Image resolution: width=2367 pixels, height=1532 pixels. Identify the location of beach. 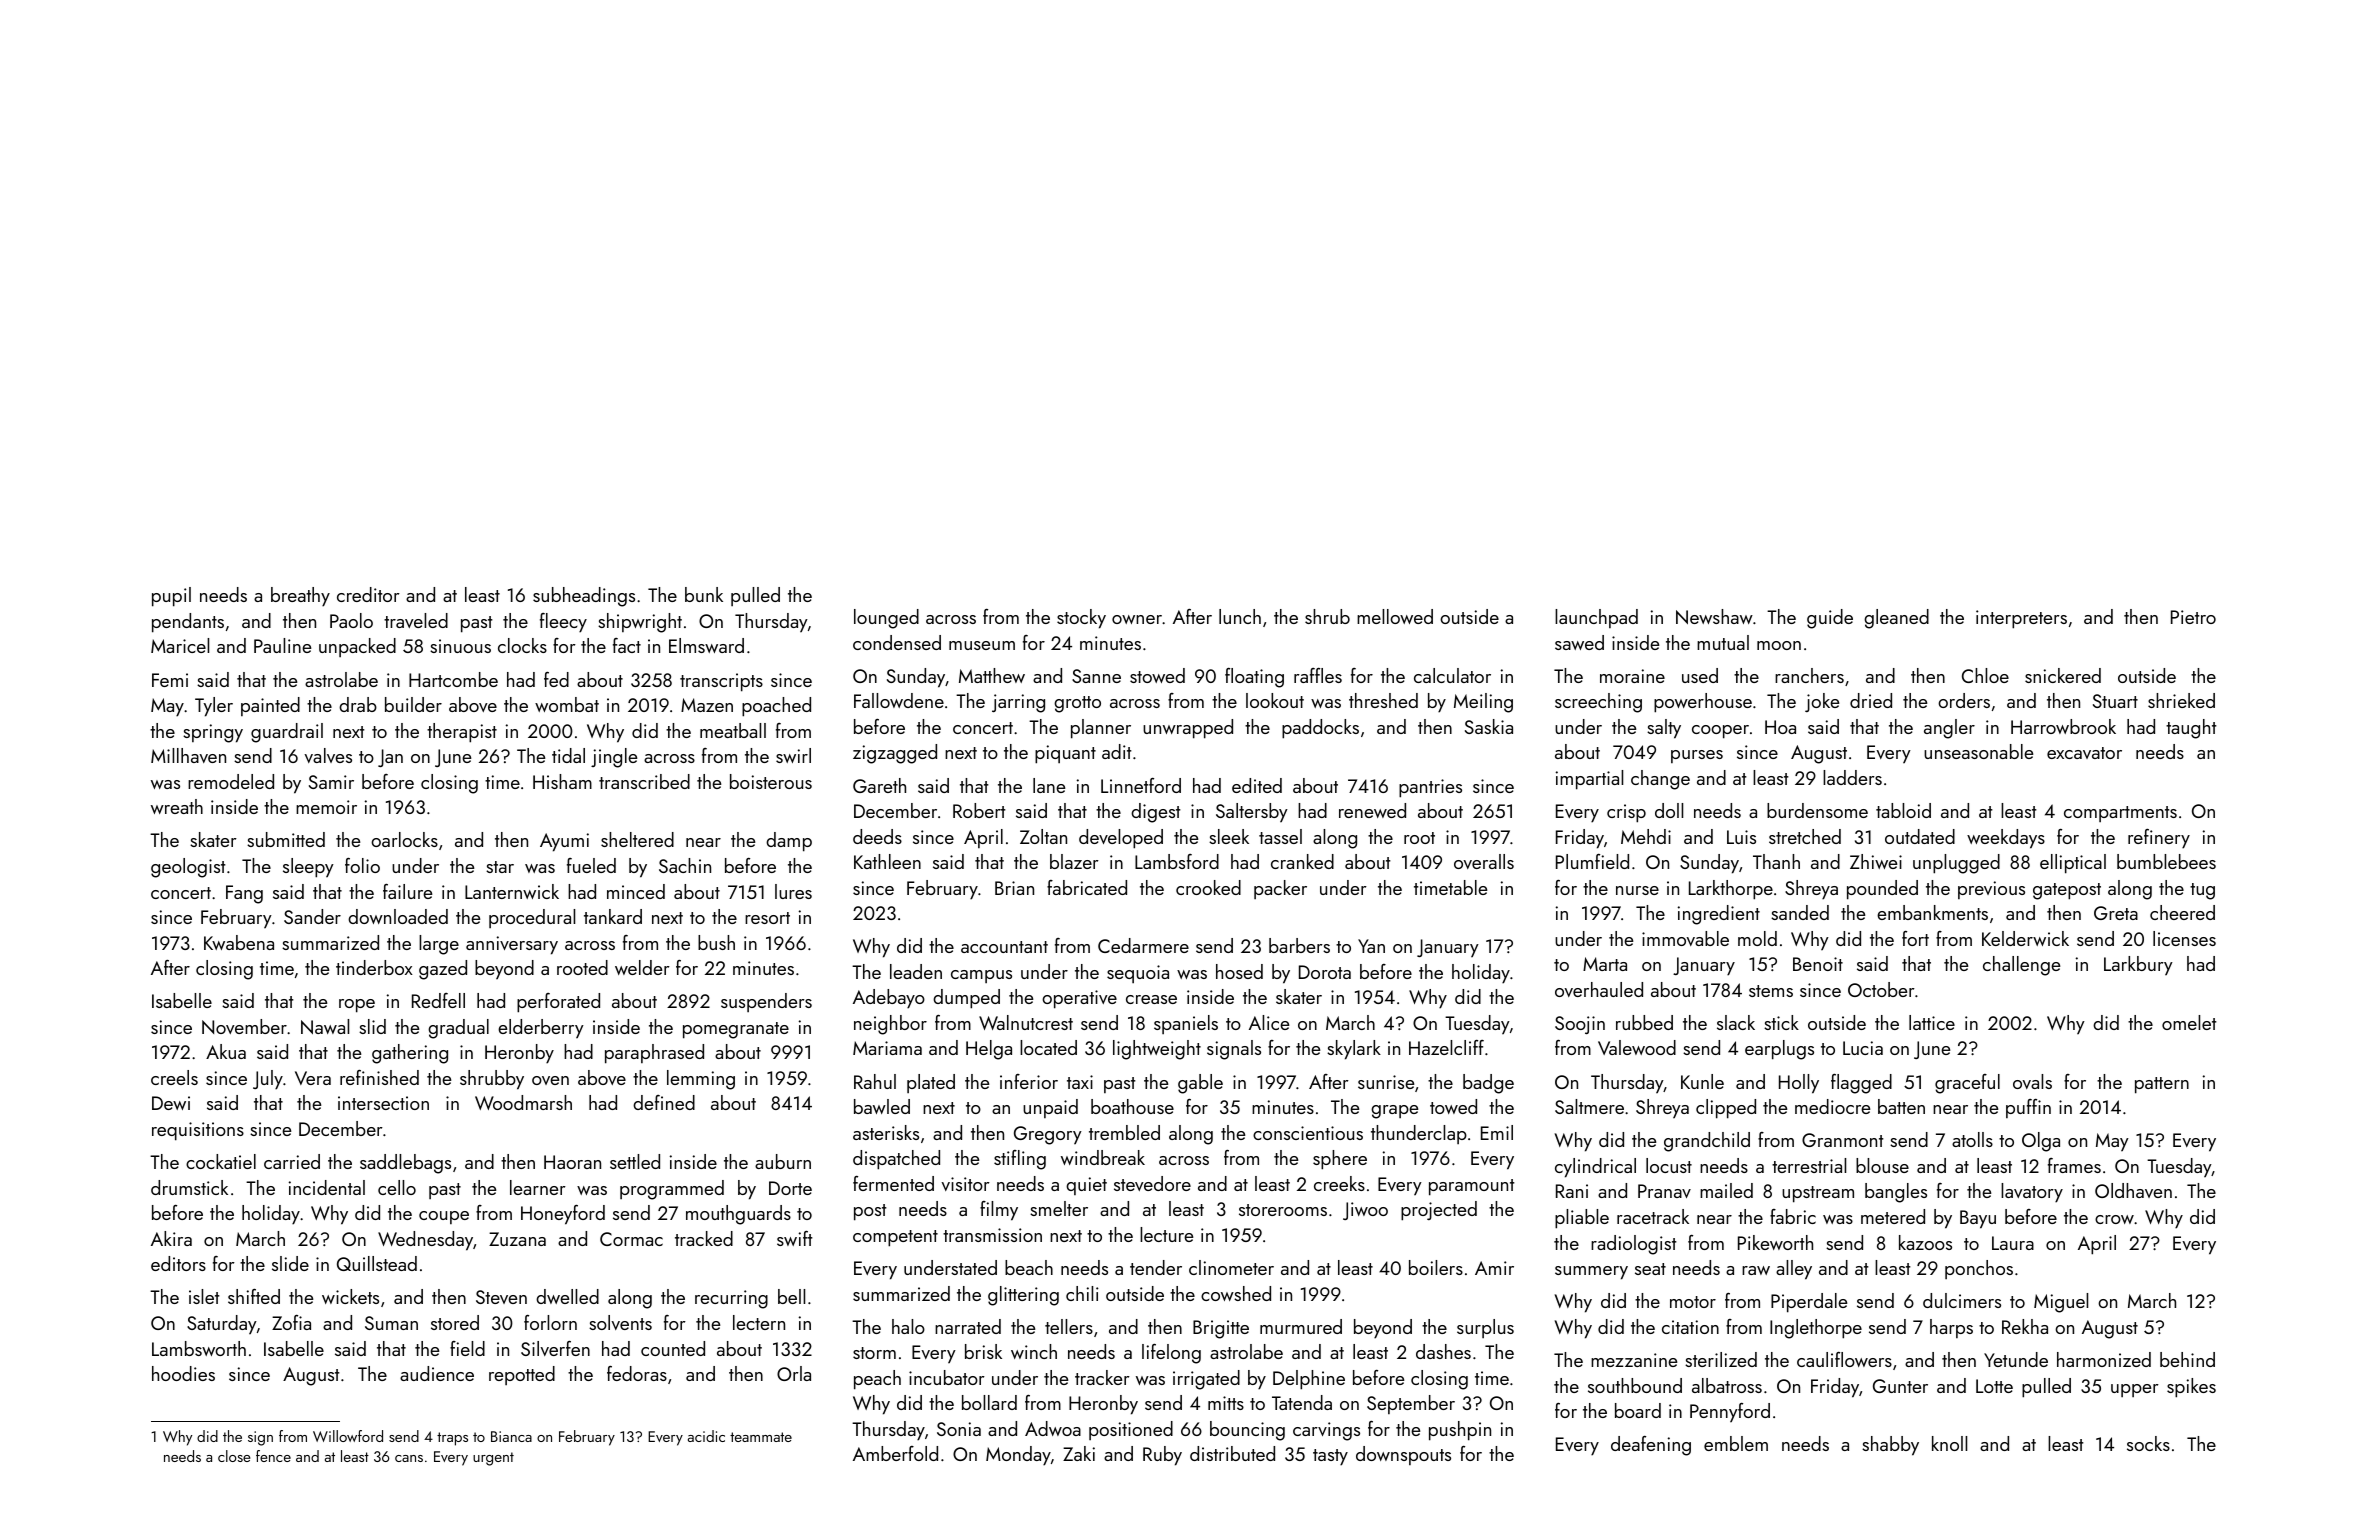
(1029, 1267).
